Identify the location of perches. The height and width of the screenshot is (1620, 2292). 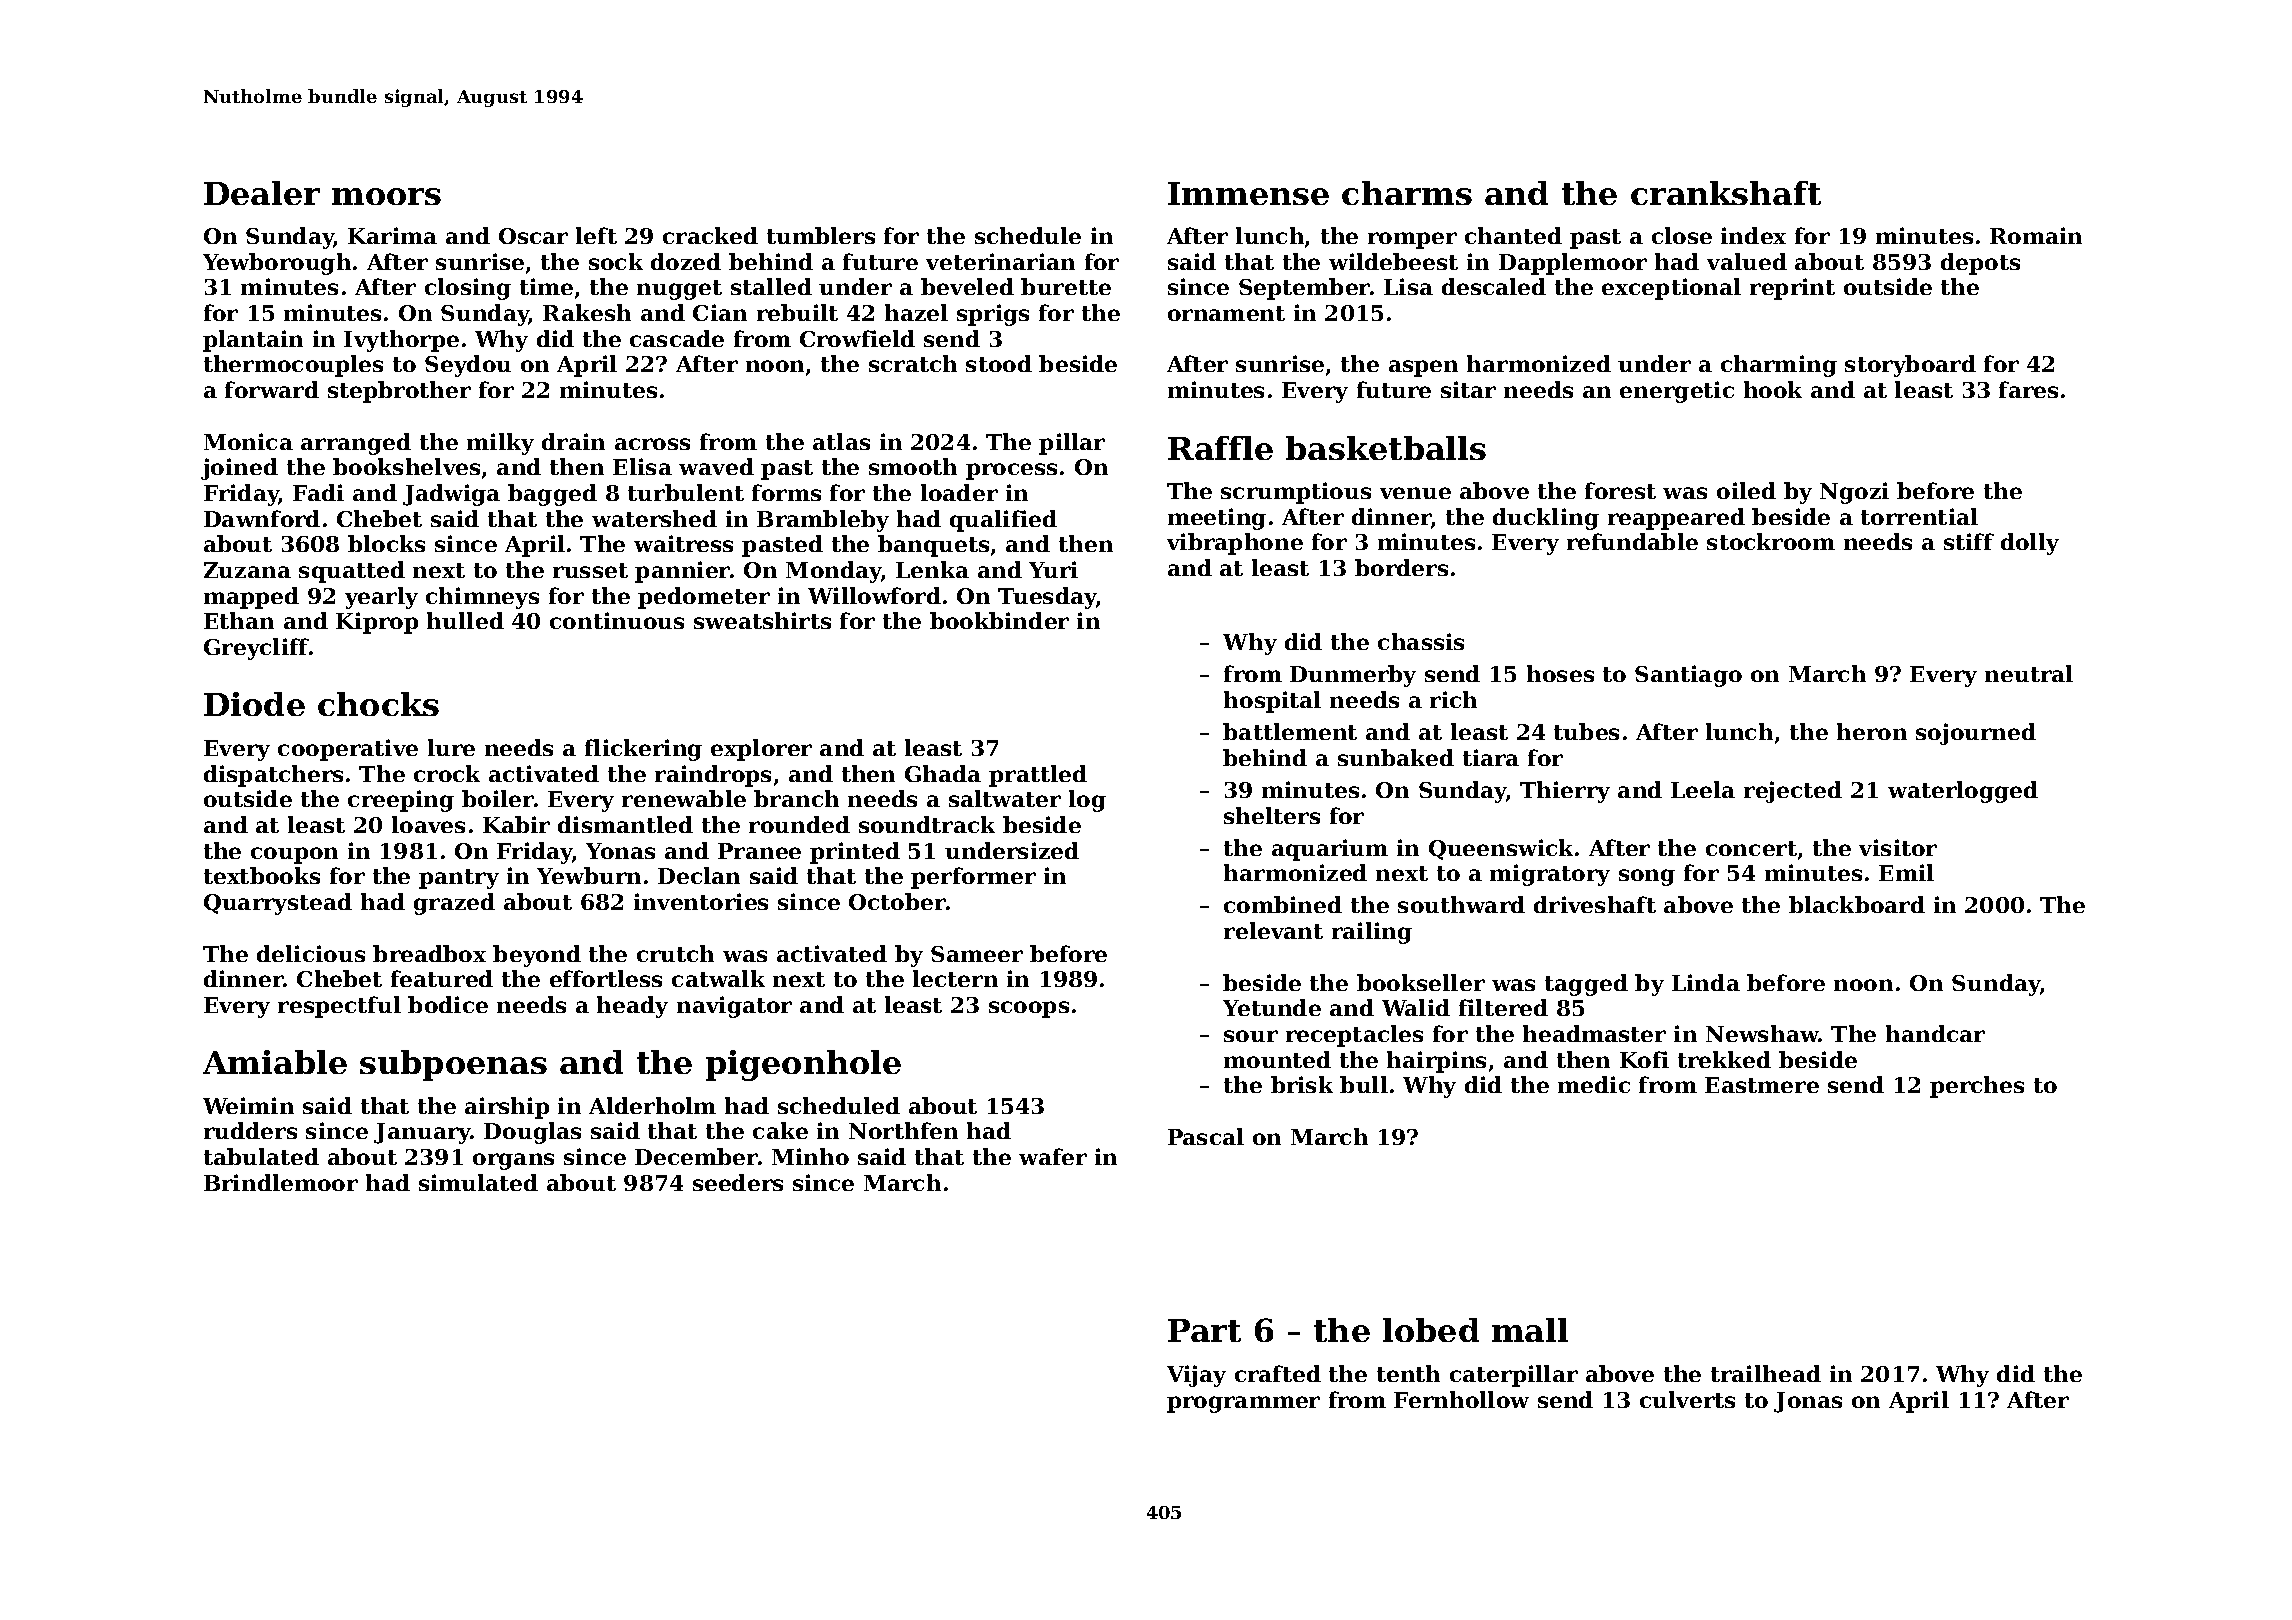
(1977, 1087).
